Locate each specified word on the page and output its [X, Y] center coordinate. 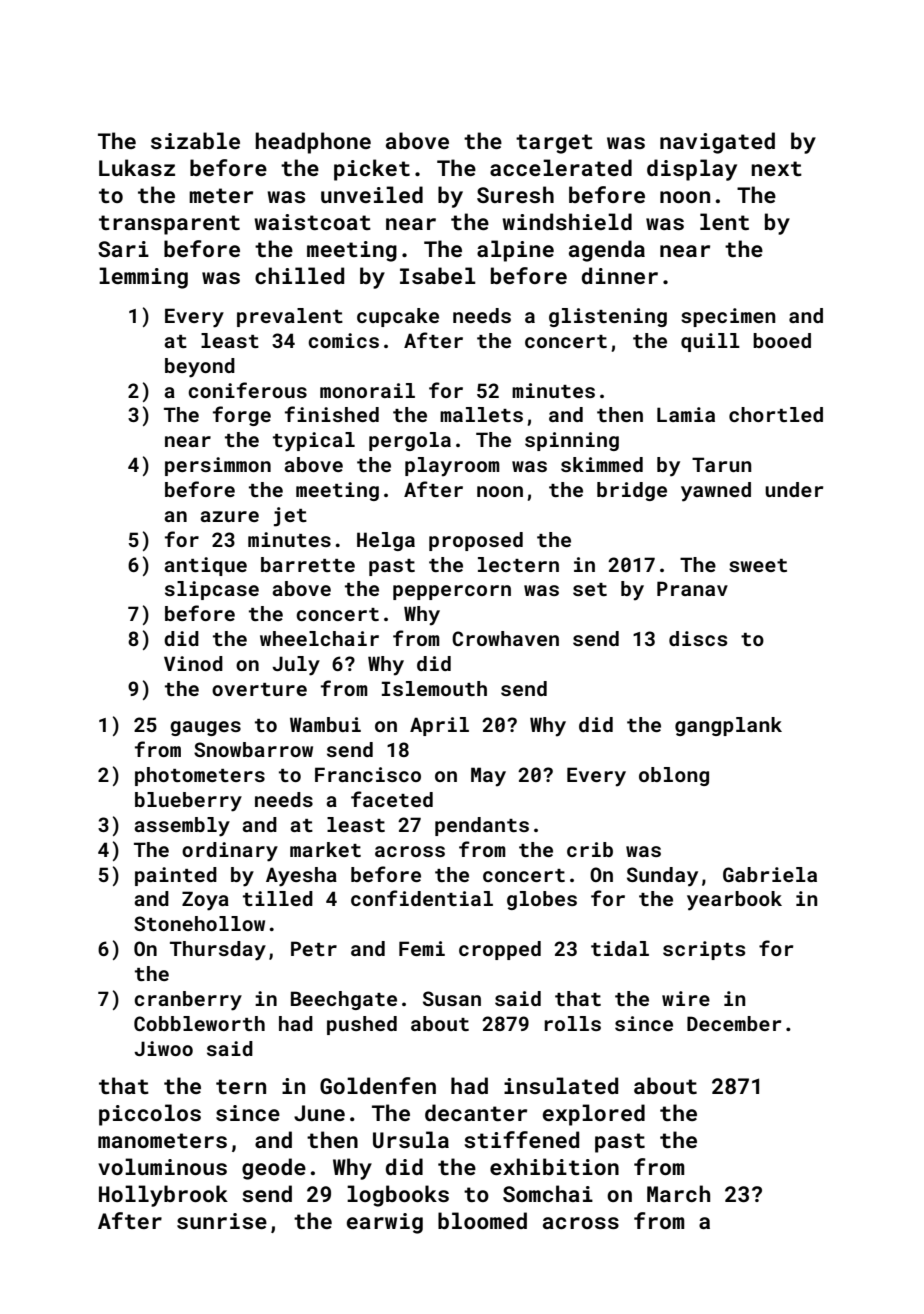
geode [274, 1169]
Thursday [218, 951]
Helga [386, 541]
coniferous [247, 390]
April [439, 726]
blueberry [188, 802]
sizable [195, 140]
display [692, 170]
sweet [758, 565]
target [554, 144]
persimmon [218, 466]
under [794, 489]
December [734, 1023]
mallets [481, 414]
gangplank [728, 726]
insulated [561, 1085]
